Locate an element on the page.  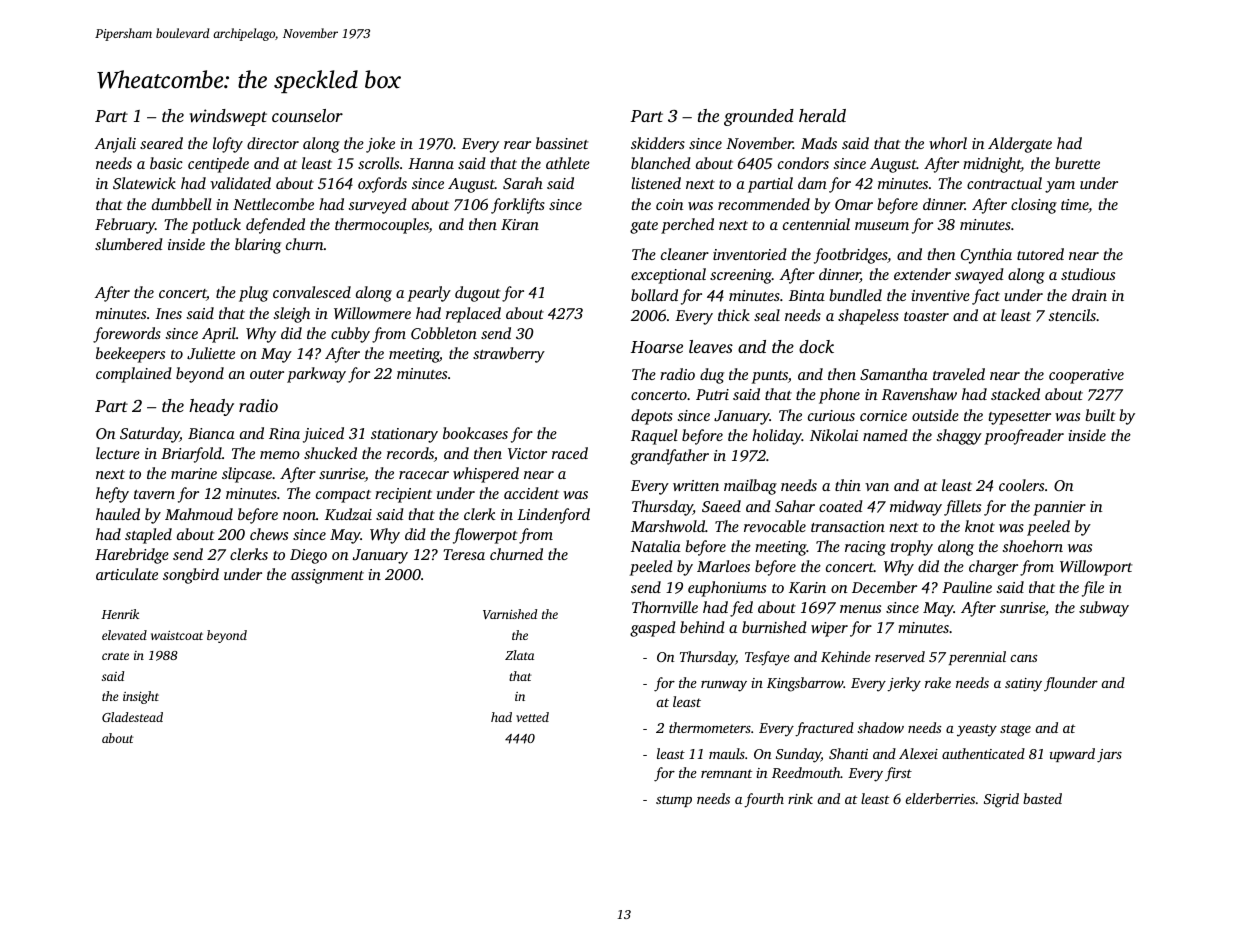
herald is located at coordinates (822, 115).
